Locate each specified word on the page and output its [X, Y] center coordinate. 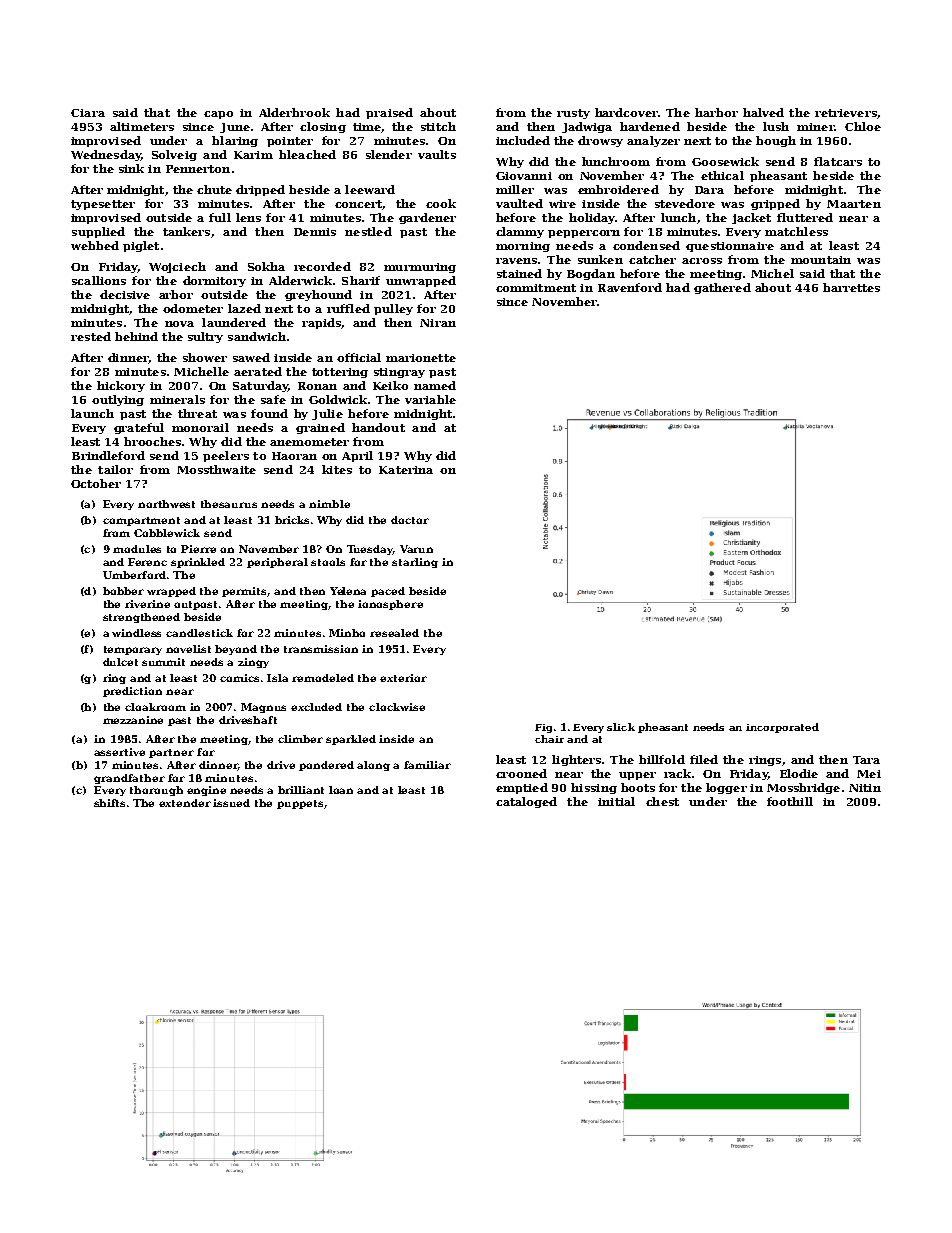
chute [214, 189]
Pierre [198, 549]
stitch [438, 126]
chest [662, 801]
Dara [709, 190]
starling [415, 563]
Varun [416, 549]
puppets [300, 804]
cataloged [526, 802]
